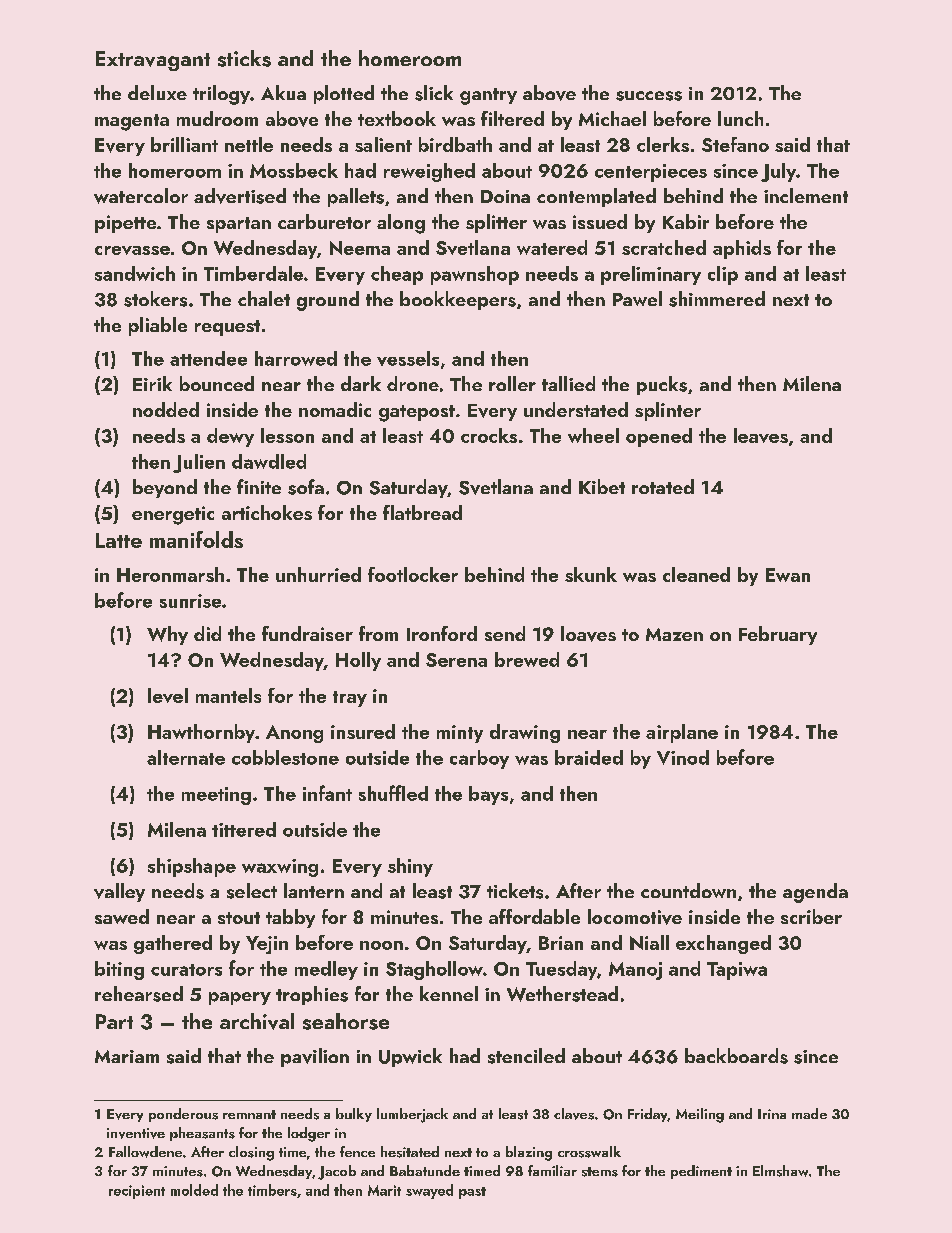 This document has height=1233, width=952. Describe the element at coordinates (408, 358) in the document. I see `vessels` at that location.
